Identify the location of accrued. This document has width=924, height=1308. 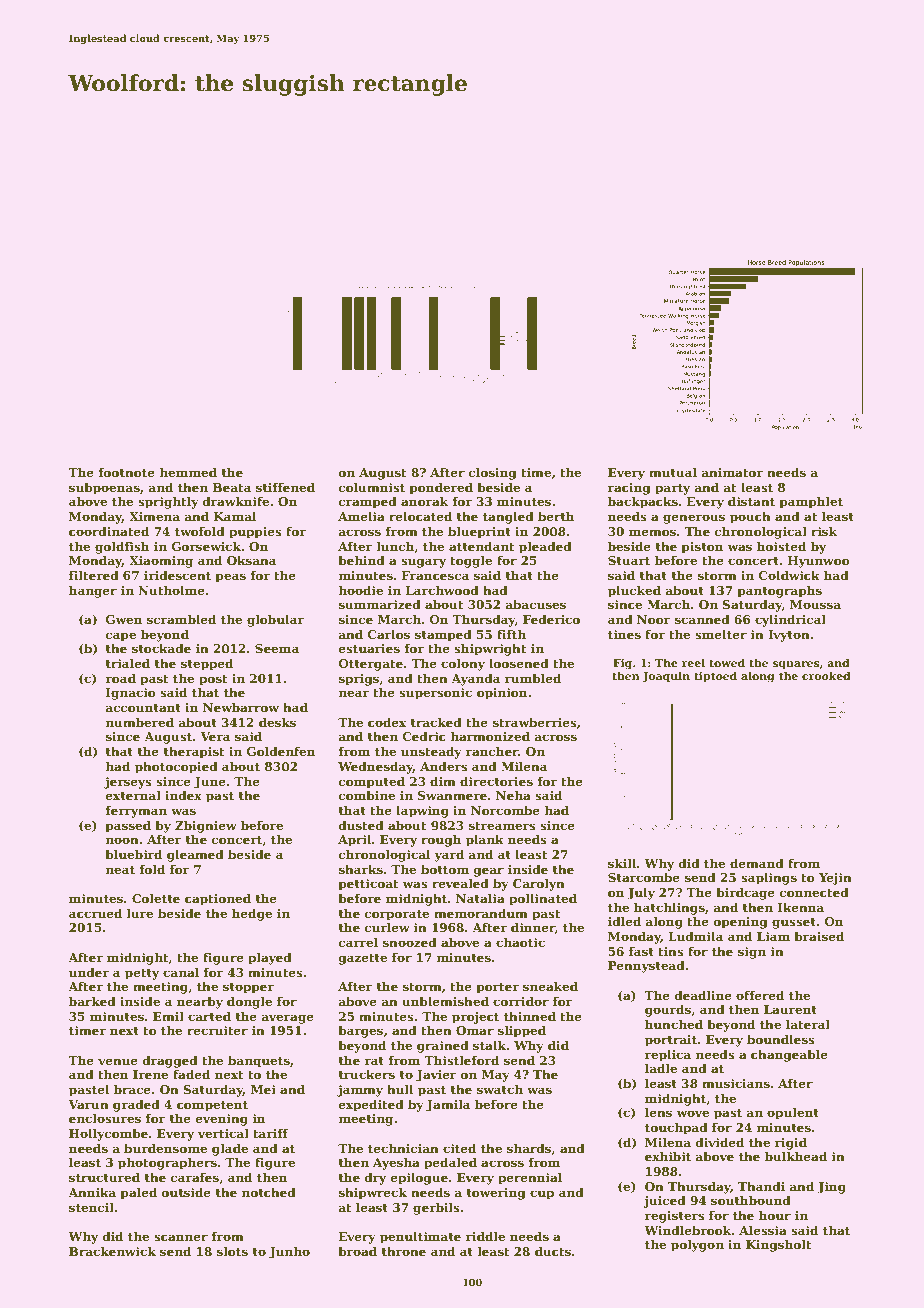
(95, 913).
